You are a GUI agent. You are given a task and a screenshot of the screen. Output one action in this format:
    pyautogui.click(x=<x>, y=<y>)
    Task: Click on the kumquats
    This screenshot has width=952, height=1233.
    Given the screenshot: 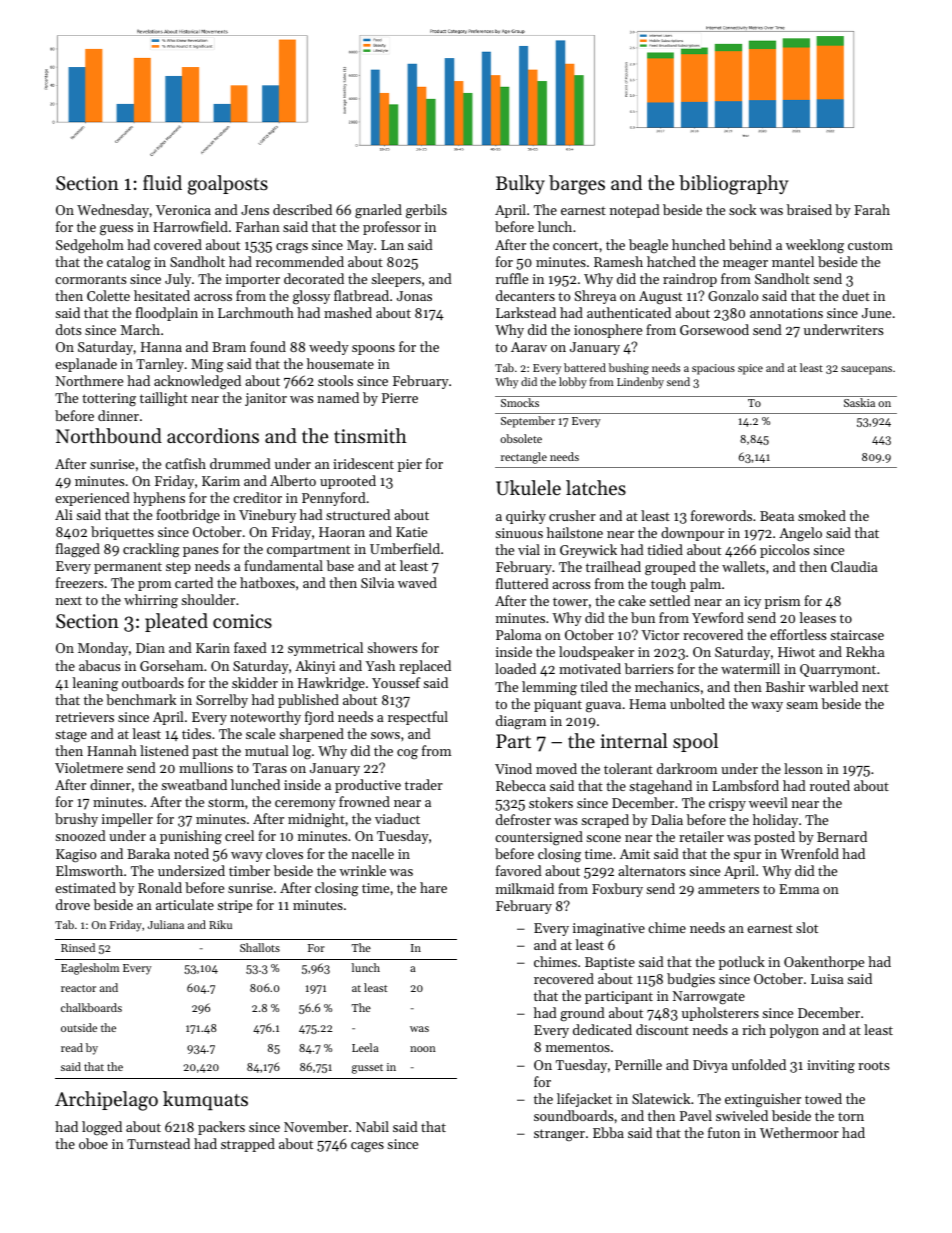 What is the action you would take?
    pyautogui.click(x=205, y=1100)
